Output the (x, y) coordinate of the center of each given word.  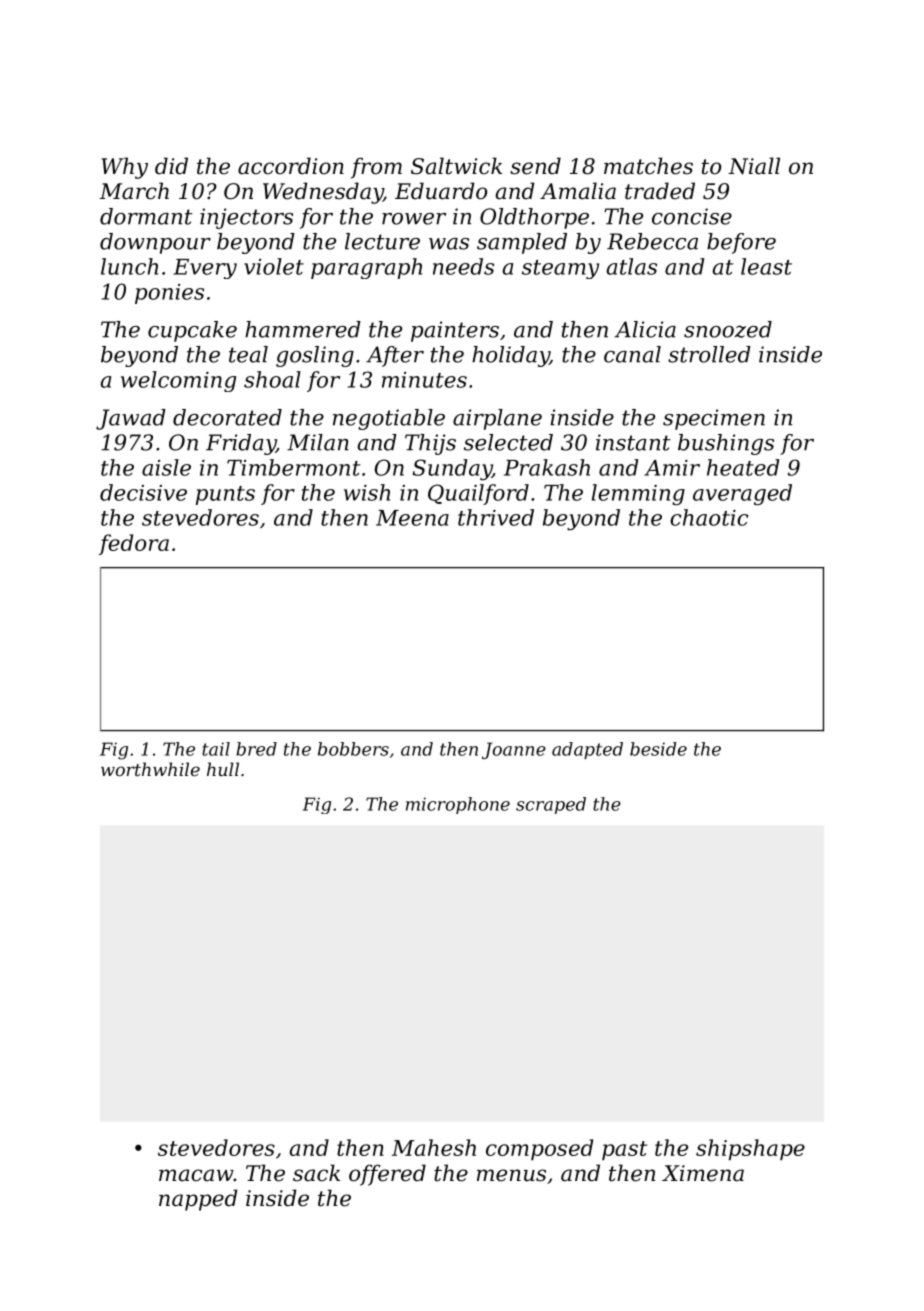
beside (658, 749)
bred (256, 749)
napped (198, 1200)
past (624, 1150)
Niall (754, 166)
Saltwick (456, 166)
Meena (412, 518)
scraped (551, 805)
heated (743, 467)
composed (539, 1149)
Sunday (452, 470)
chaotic (709, 517)
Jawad (131, 419)
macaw (196, 1175)
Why (124, 168)
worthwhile (150, 769)
